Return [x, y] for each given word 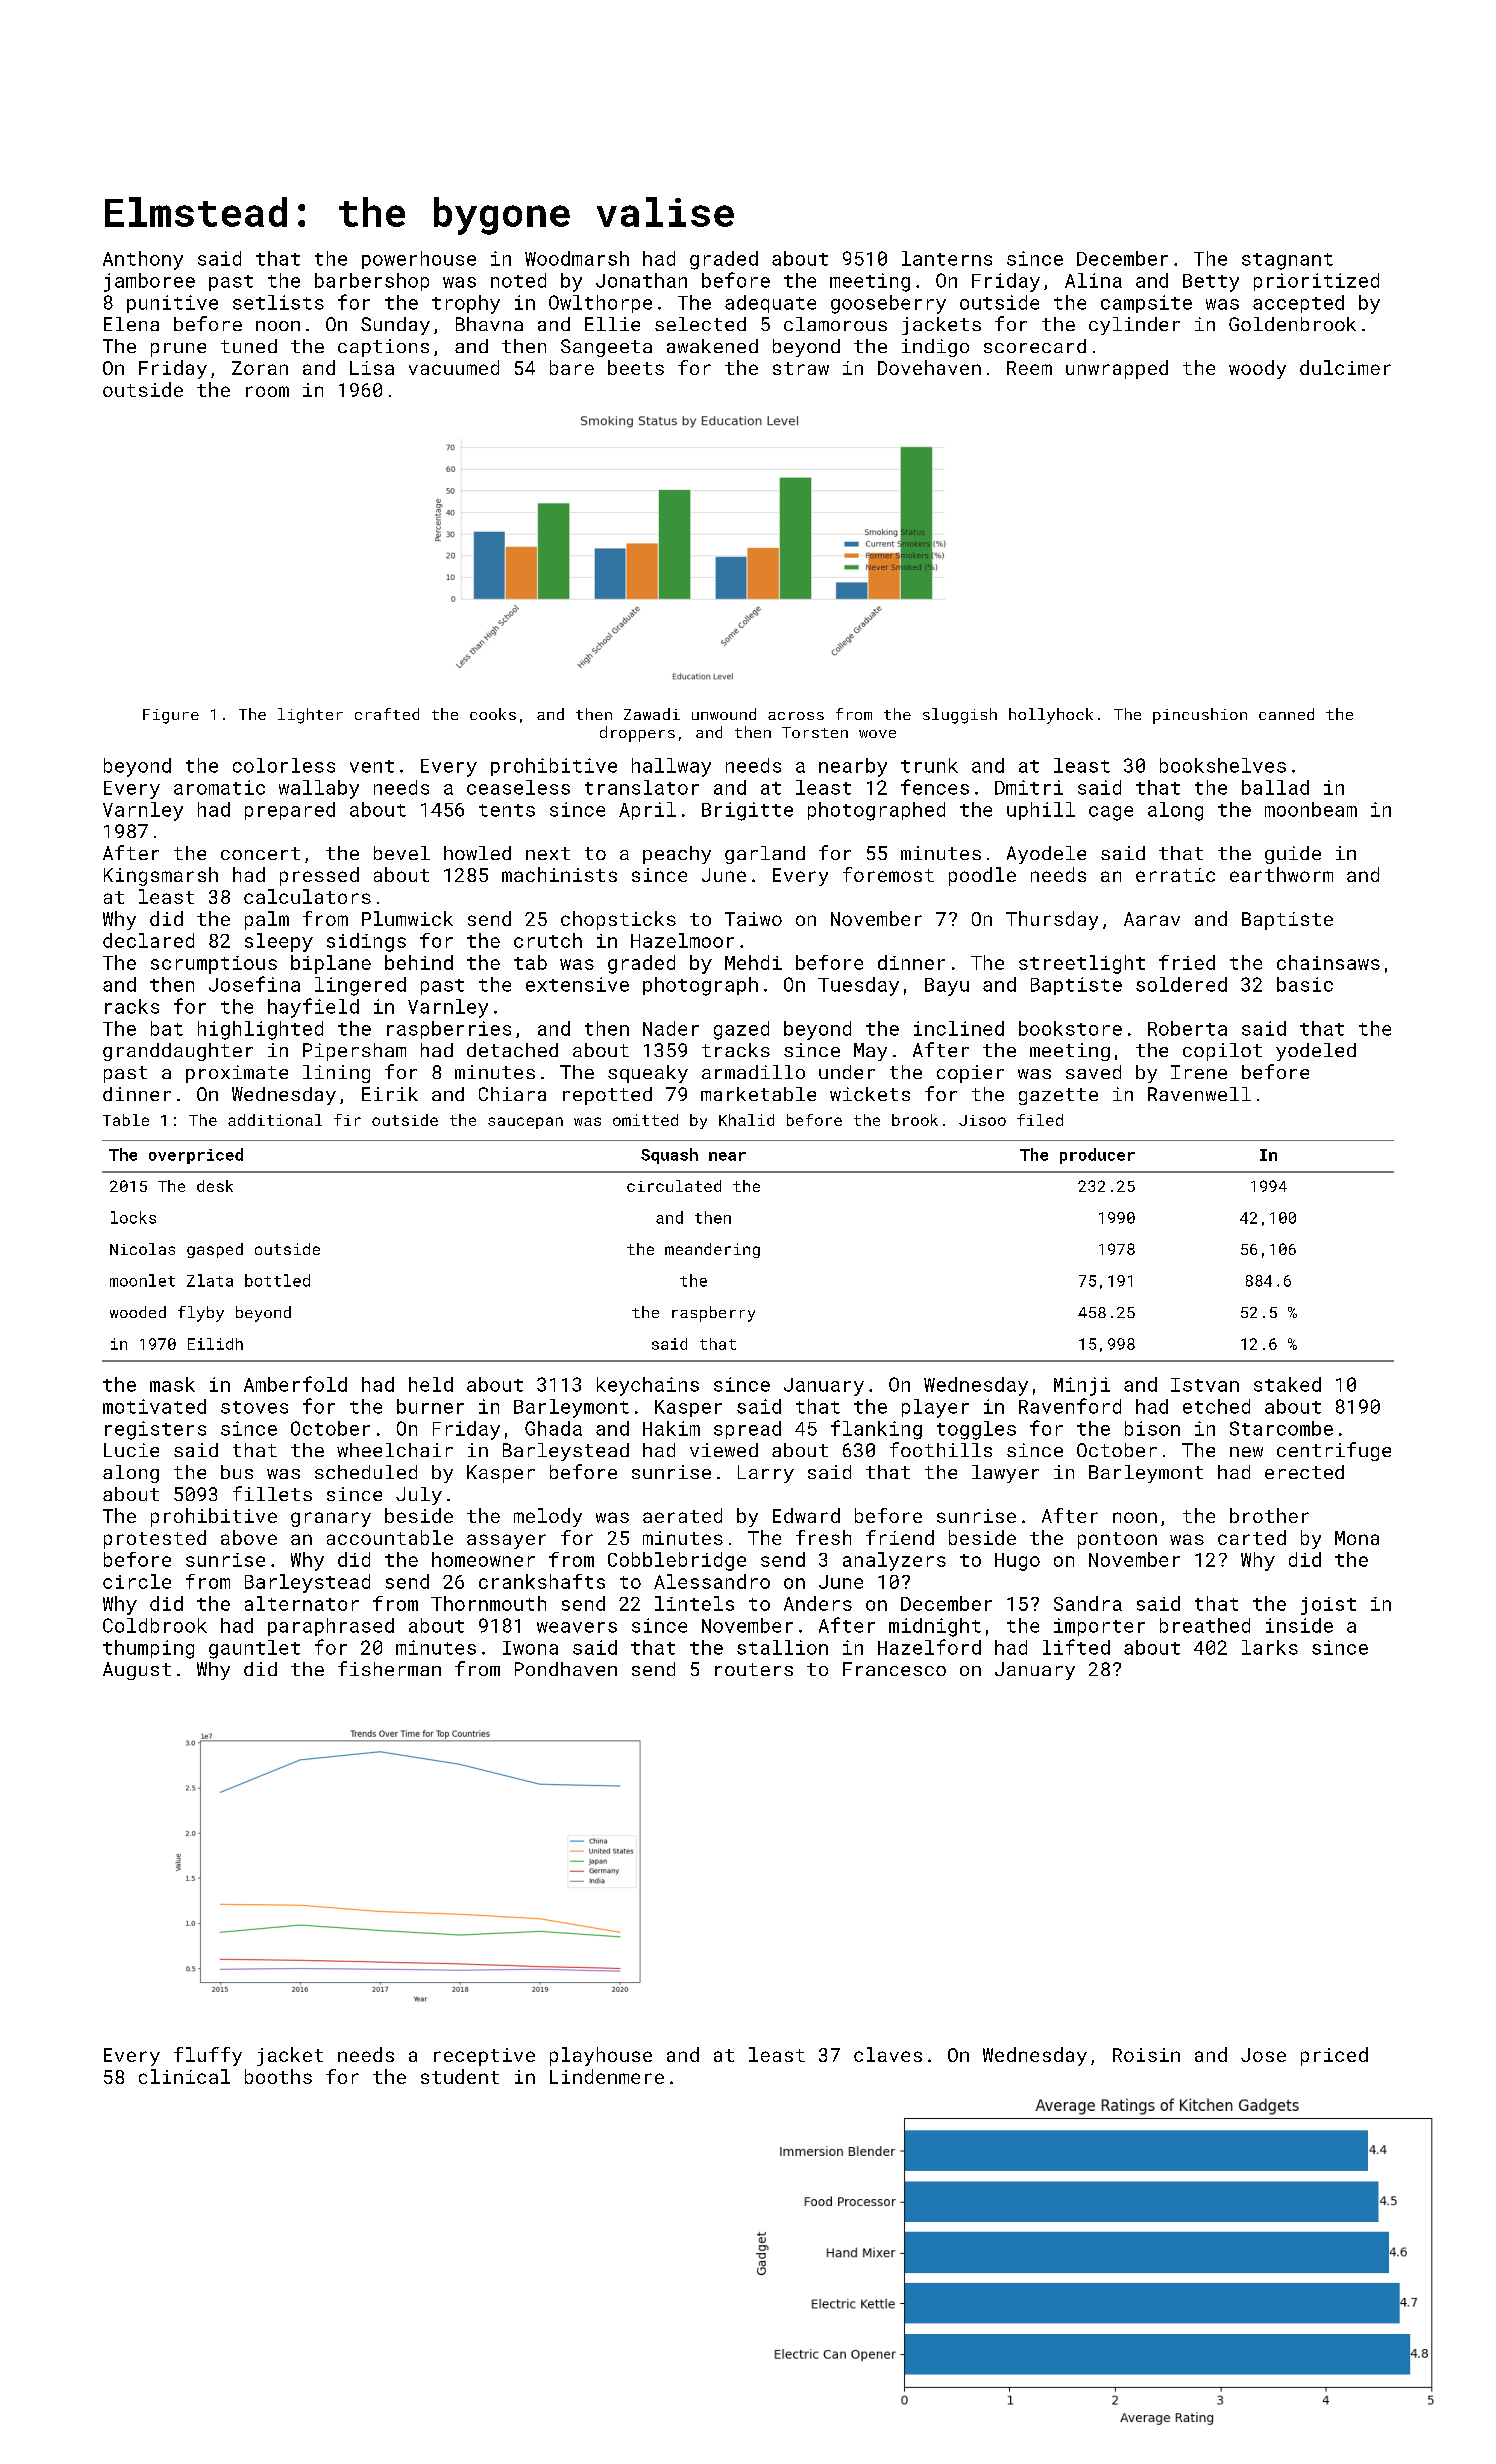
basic [1305, 984]
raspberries [449, 1030]
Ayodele [1046, 855]
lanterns [947, 258]
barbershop [372, 282]
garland [765, 855]
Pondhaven [566, 1669]
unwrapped [1117, 369]
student [460, 2076]
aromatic [219, 787]
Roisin [1146, 2055]
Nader [671, 1028]
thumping [148, 1649]
